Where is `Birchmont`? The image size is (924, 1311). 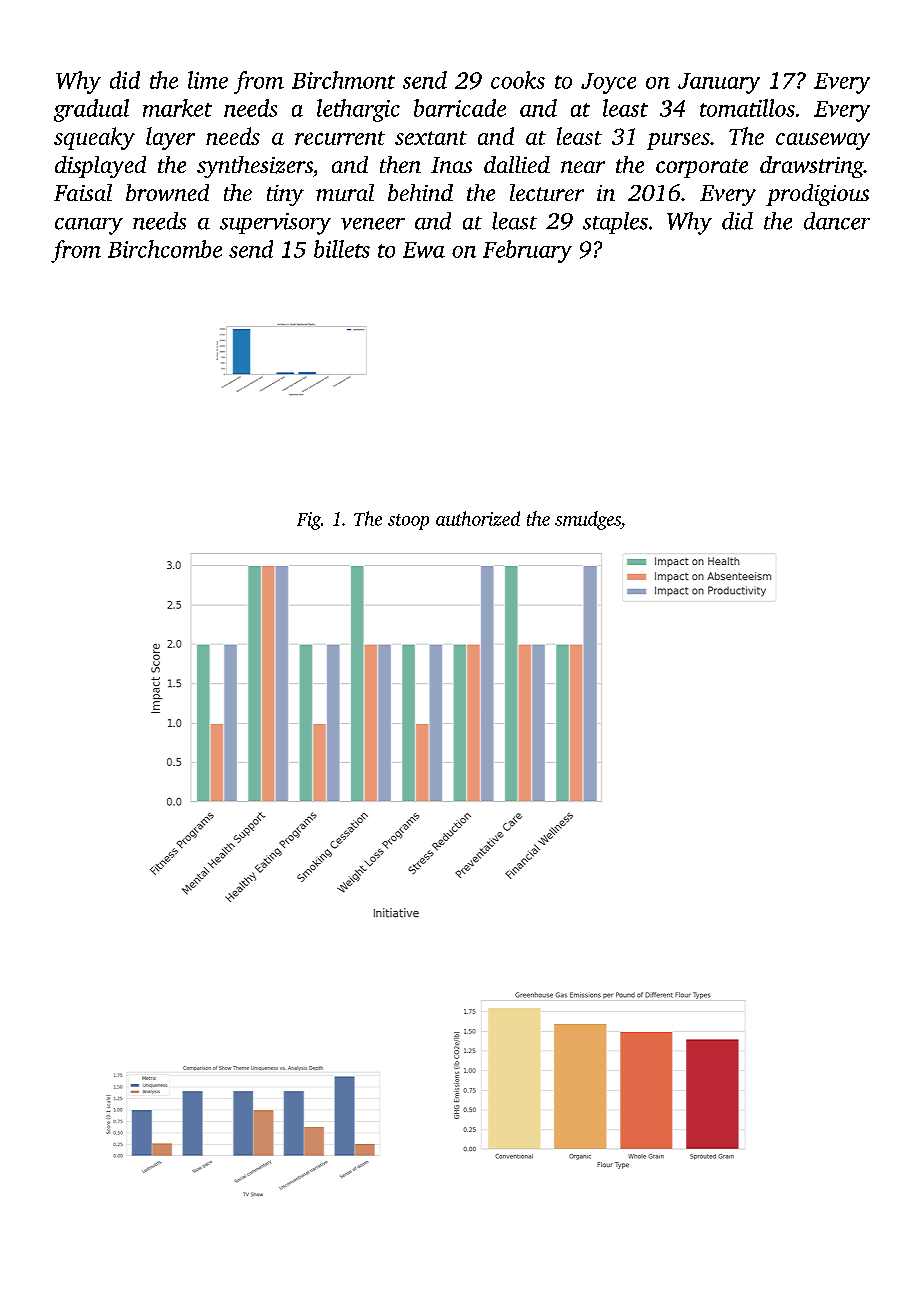 Birchmont is located at coordinates (343, 80).
